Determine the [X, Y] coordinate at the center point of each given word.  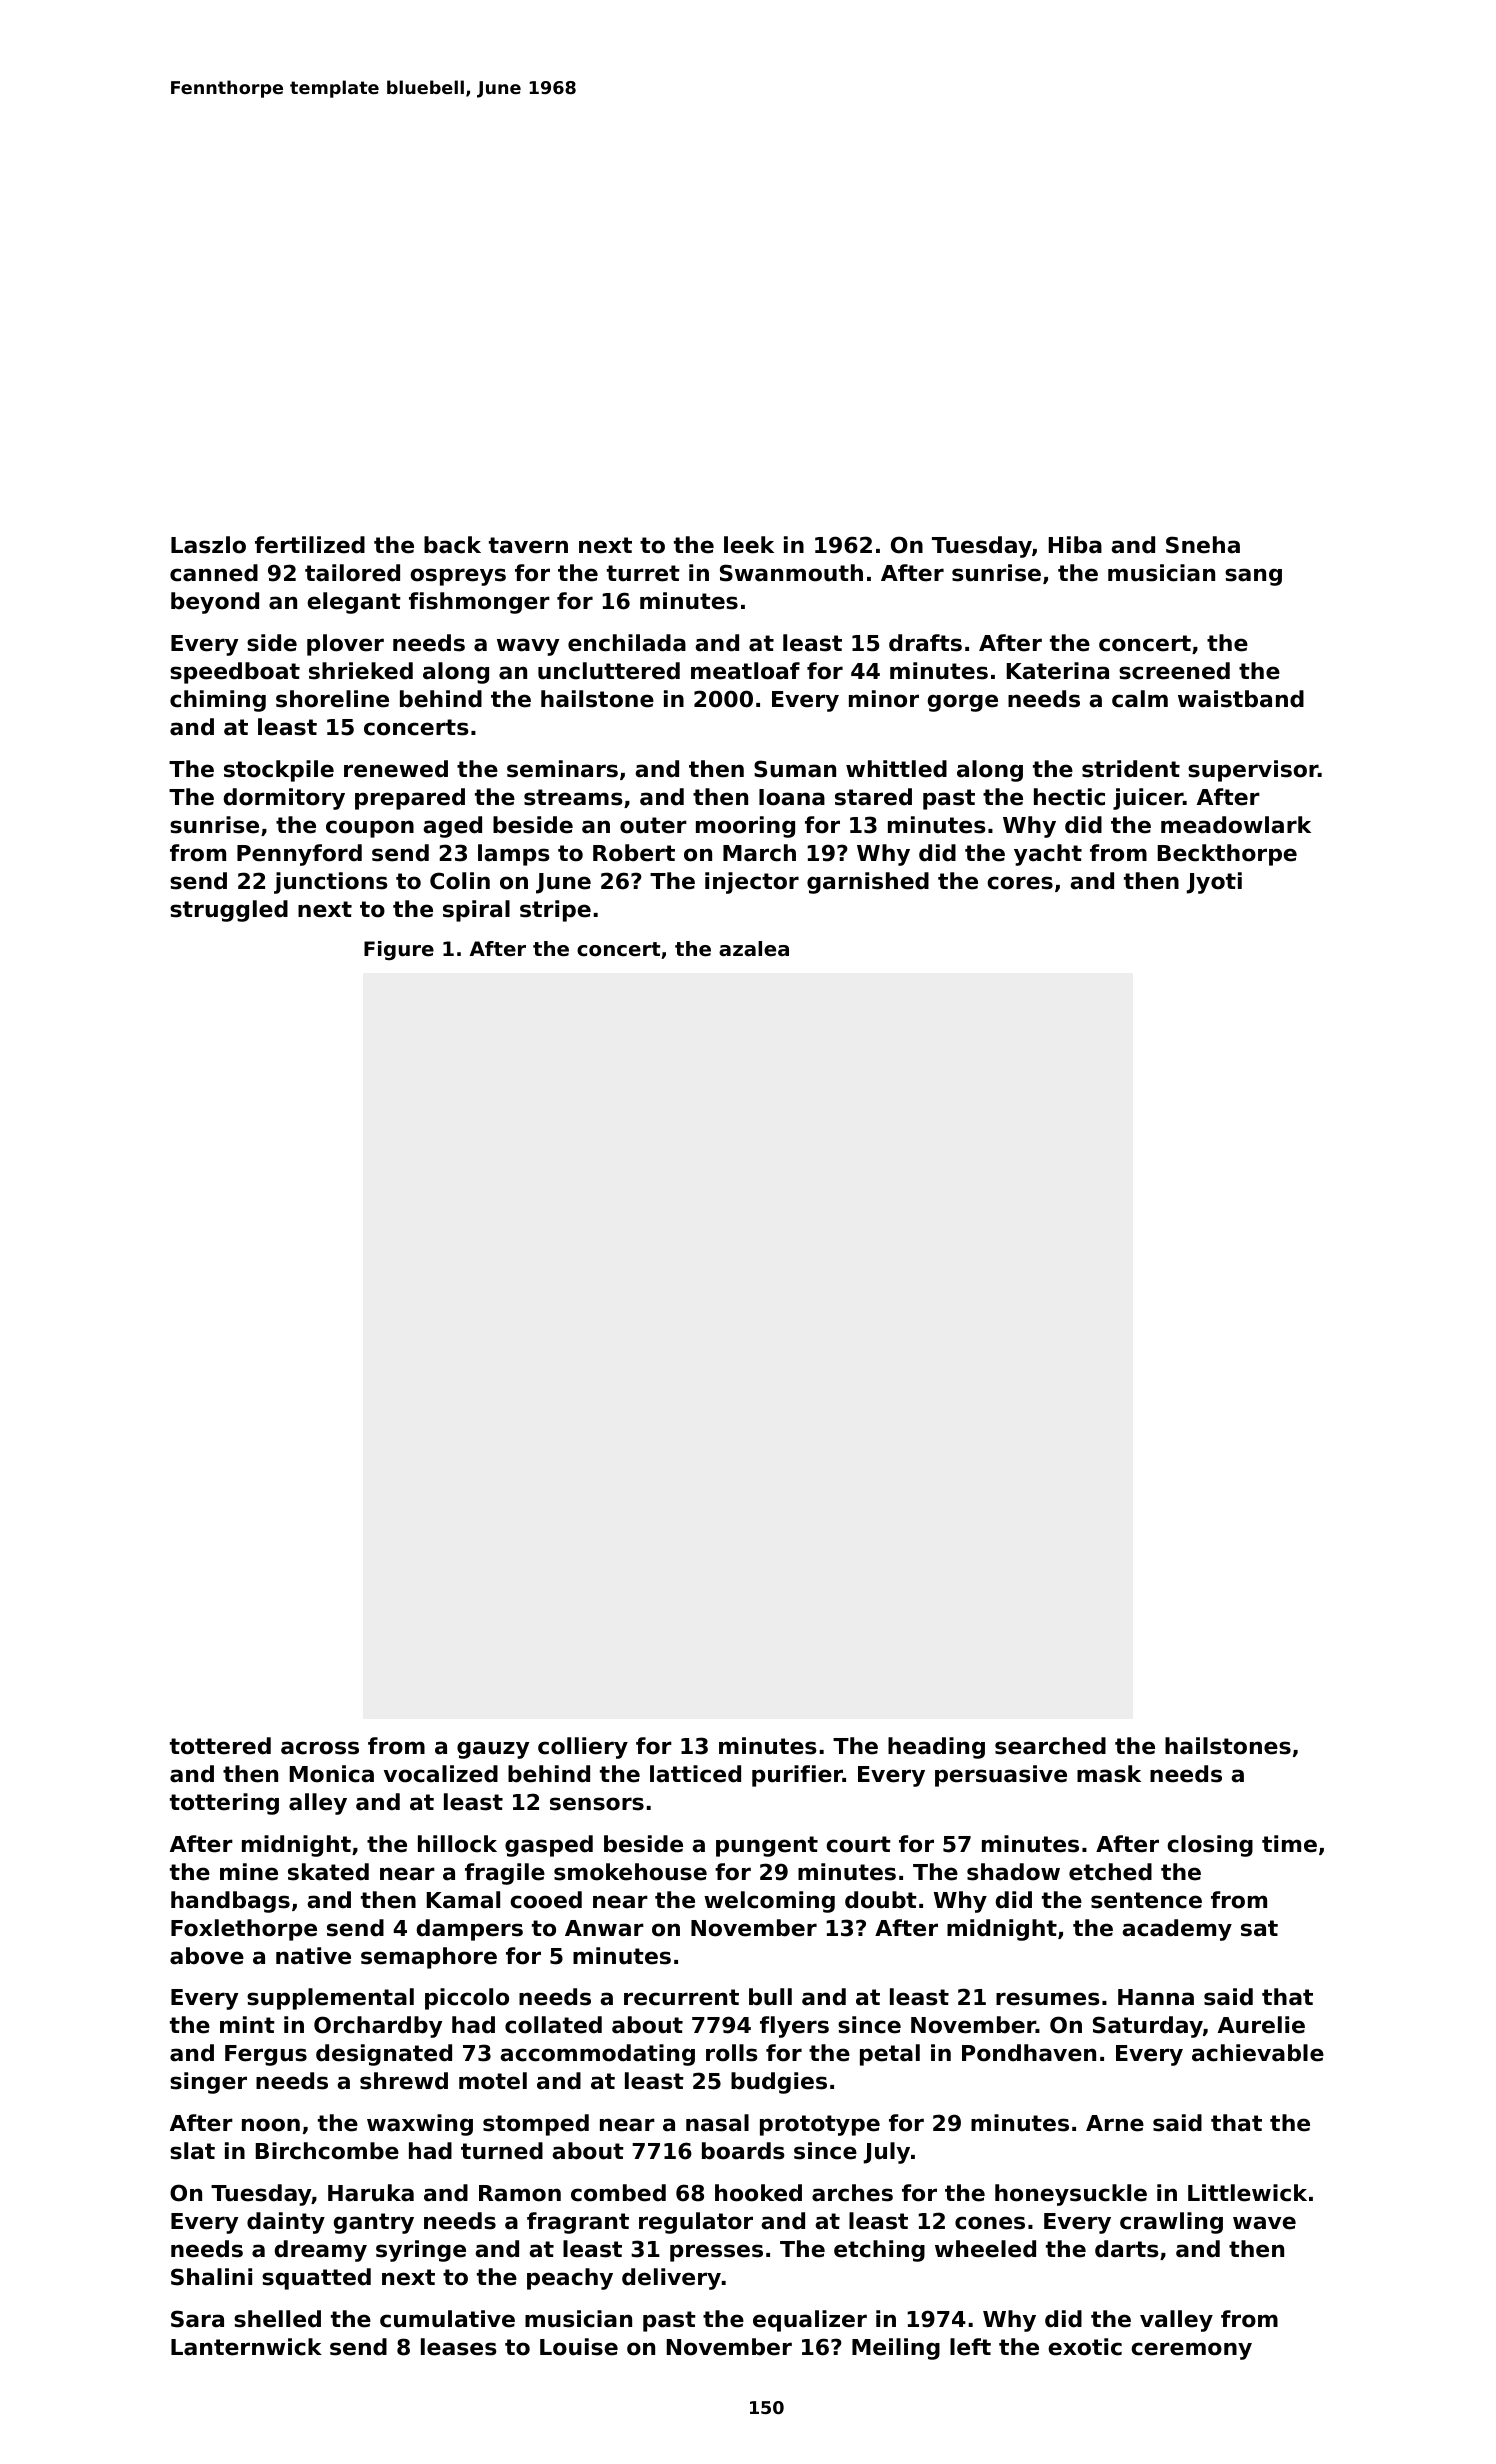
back [452, 545]
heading [936, 1748]
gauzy [493, 1750]
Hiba [1075, 545]
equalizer [810, 2321]
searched [1050, 1746]
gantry [374, 2223]
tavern [528, 545]
